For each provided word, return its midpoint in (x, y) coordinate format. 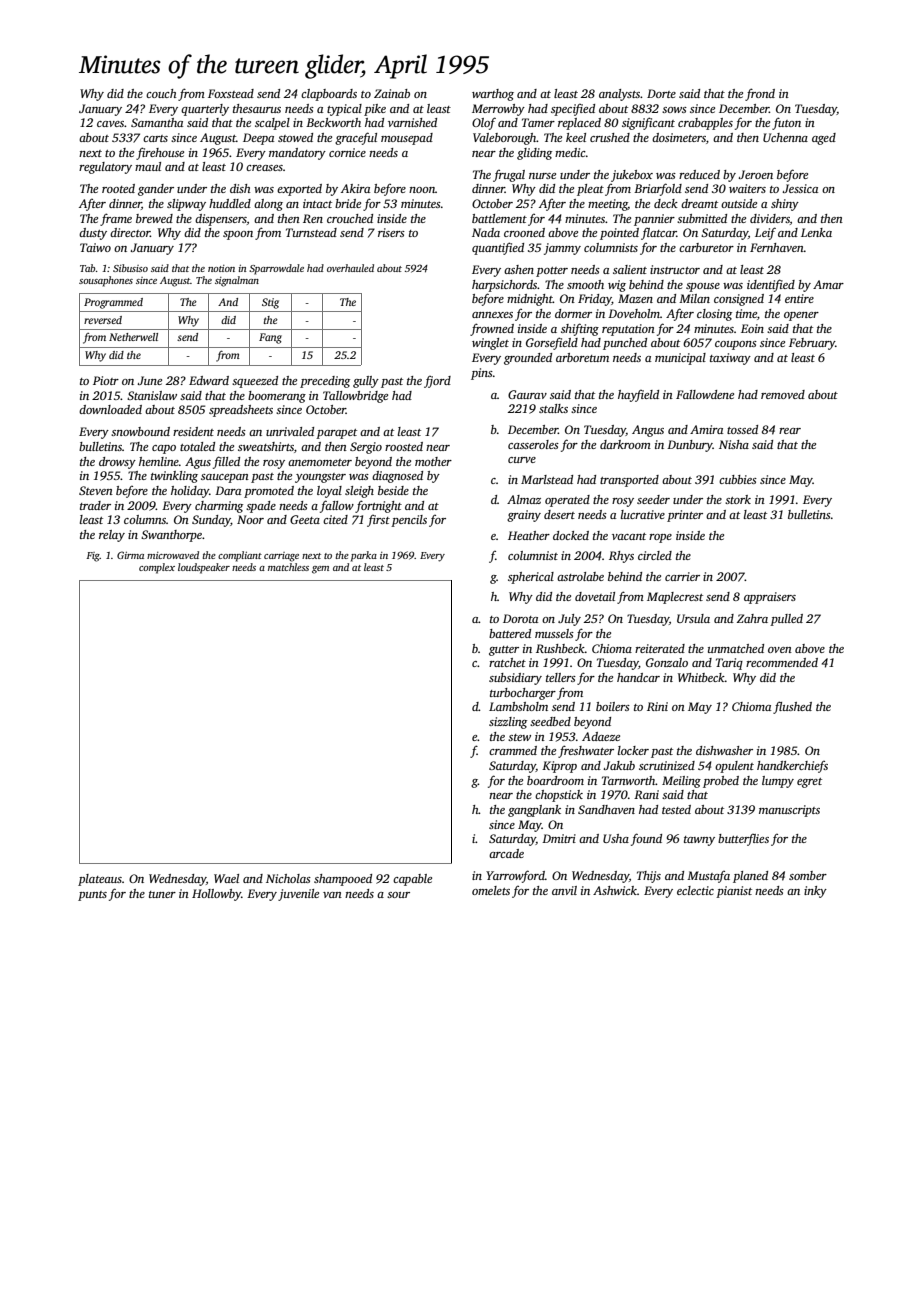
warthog (493, 95)
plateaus (100, 880)
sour (398, 895)
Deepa (258, 139)
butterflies (743, 840)
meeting (608, 205)
